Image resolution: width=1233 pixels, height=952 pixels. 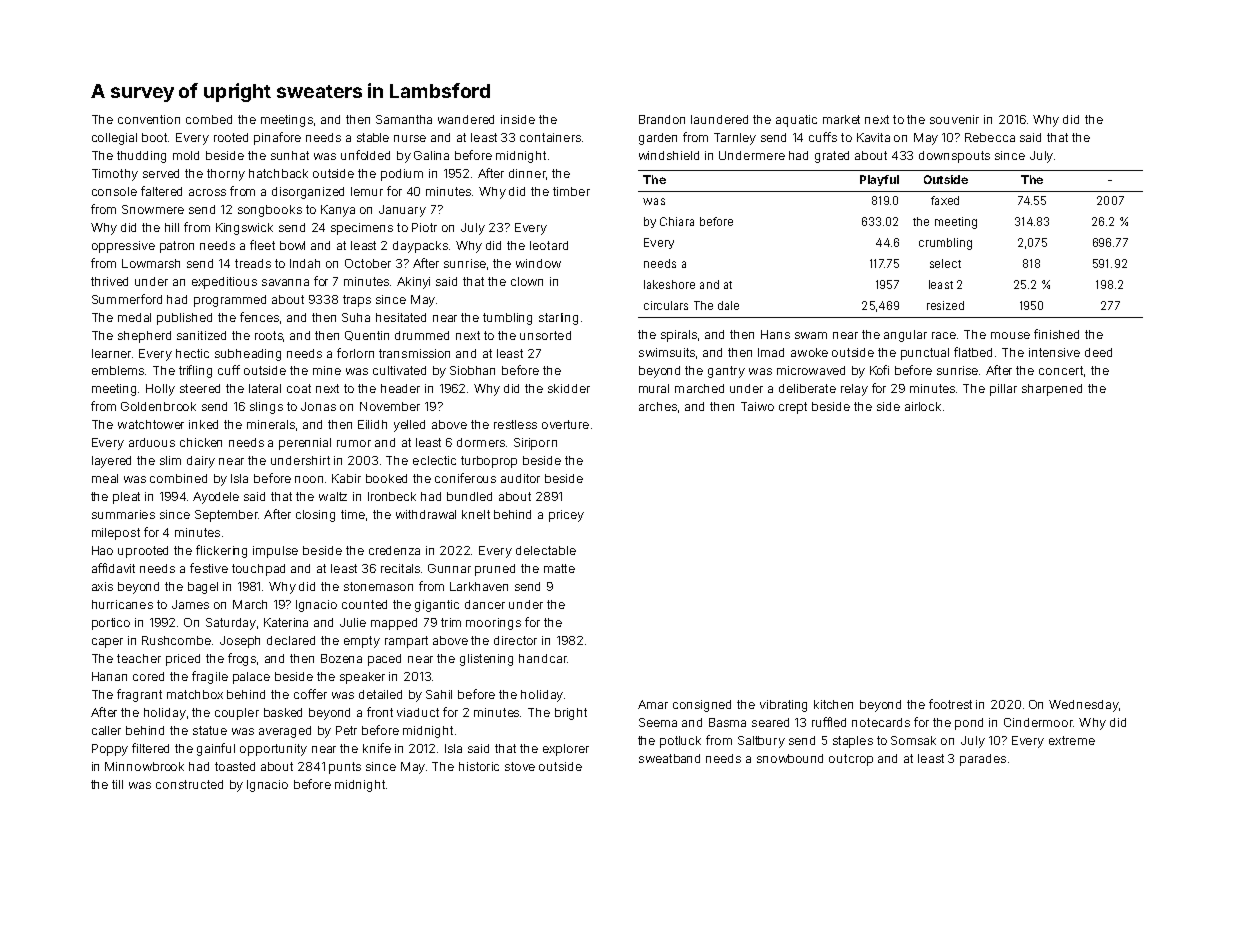 I want to click on declared, so click(x=291, y=640).
